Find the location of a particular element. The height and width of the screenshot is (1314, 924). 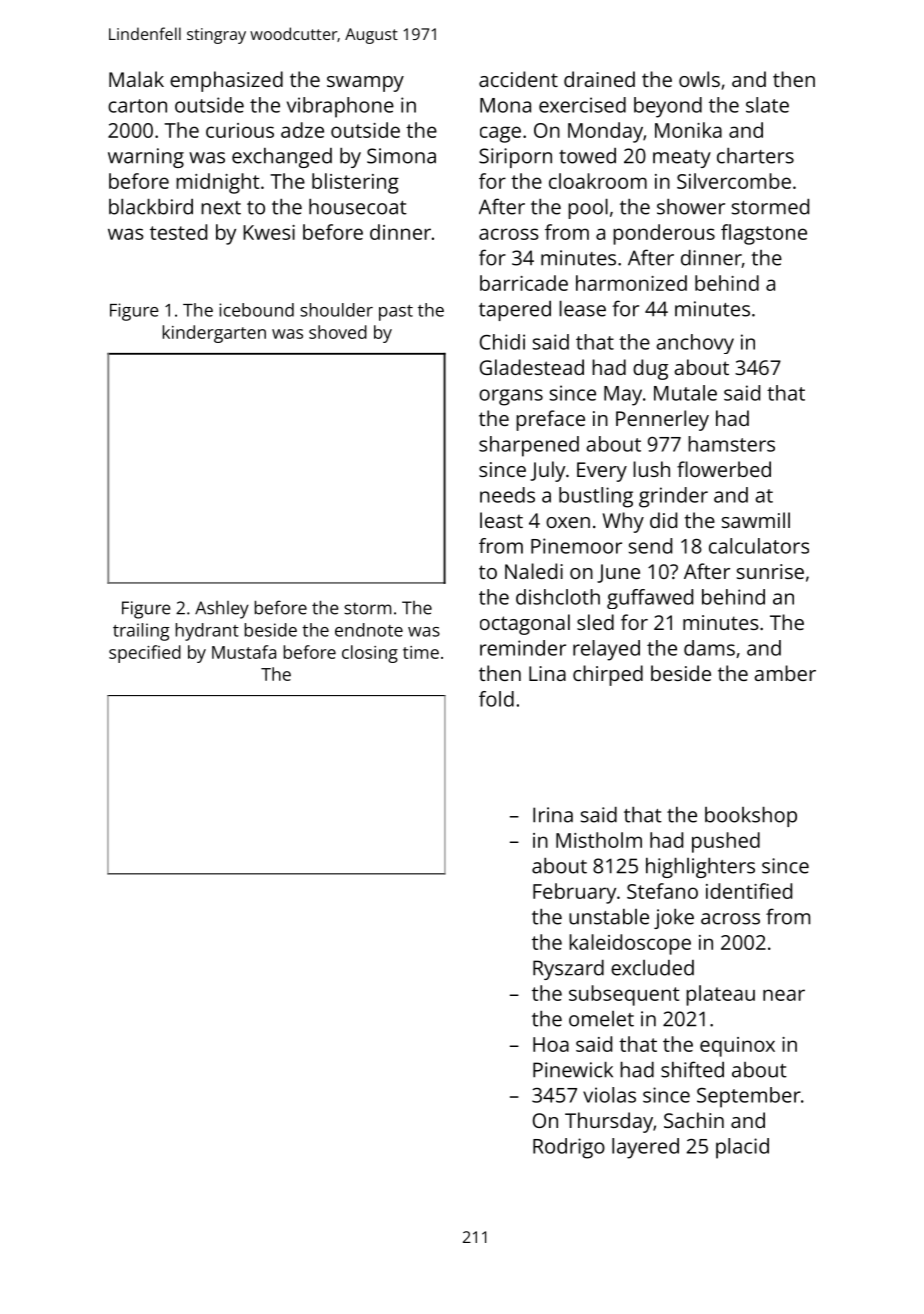

owls is located at coordinates (699, 79).
